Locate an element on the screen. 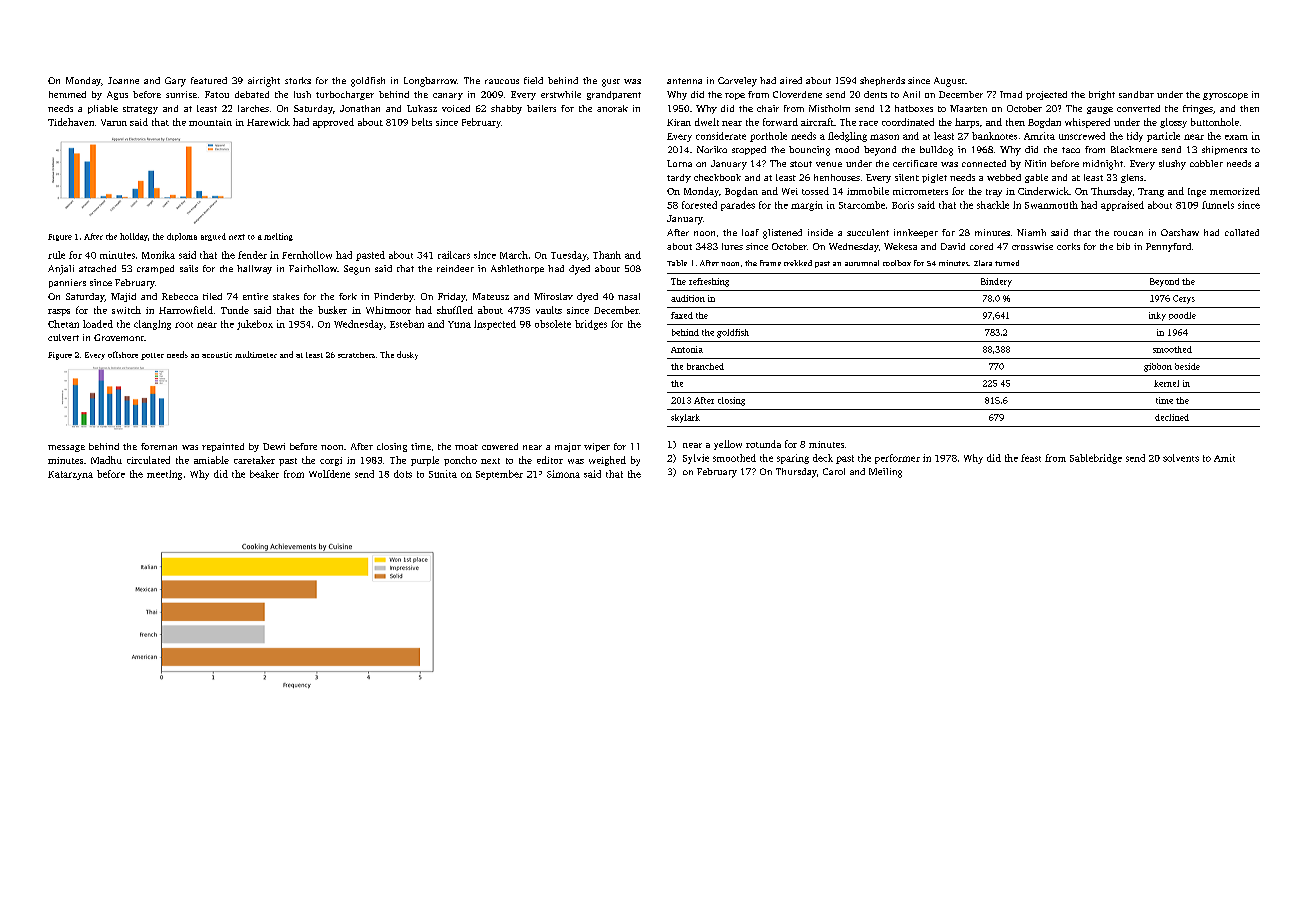 This screenshot has width=1308, height=924. Simona is located at coordinates (563, 474).
